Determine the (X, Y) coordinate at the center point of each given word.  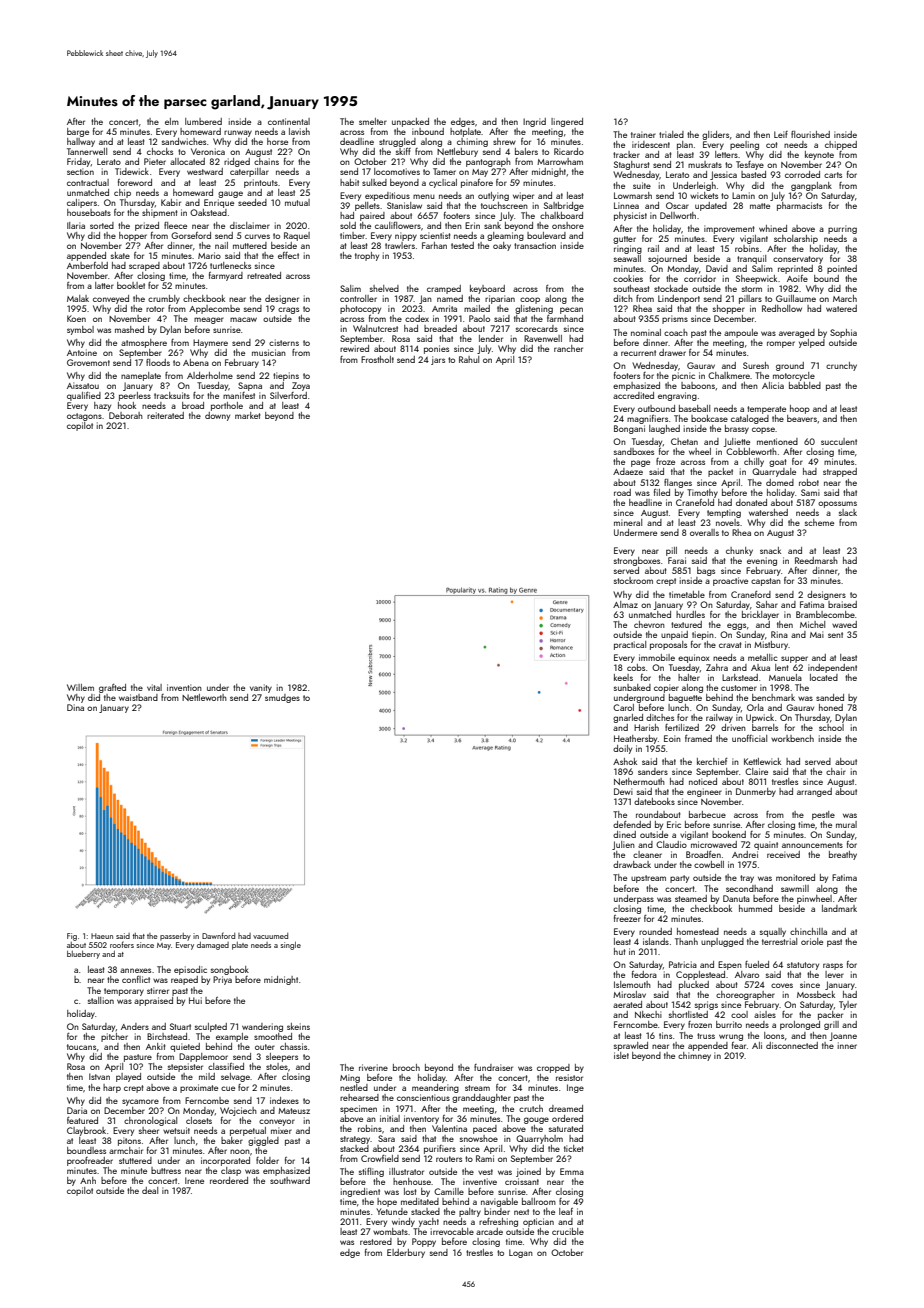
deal (150, 1190)
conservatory (798, 260)
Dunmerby (756, 792)
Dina (75, 707)
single (291, 946)
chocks (160, 151)
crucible (568, 1231)
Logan (521, 1253)
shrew (504, 141)
